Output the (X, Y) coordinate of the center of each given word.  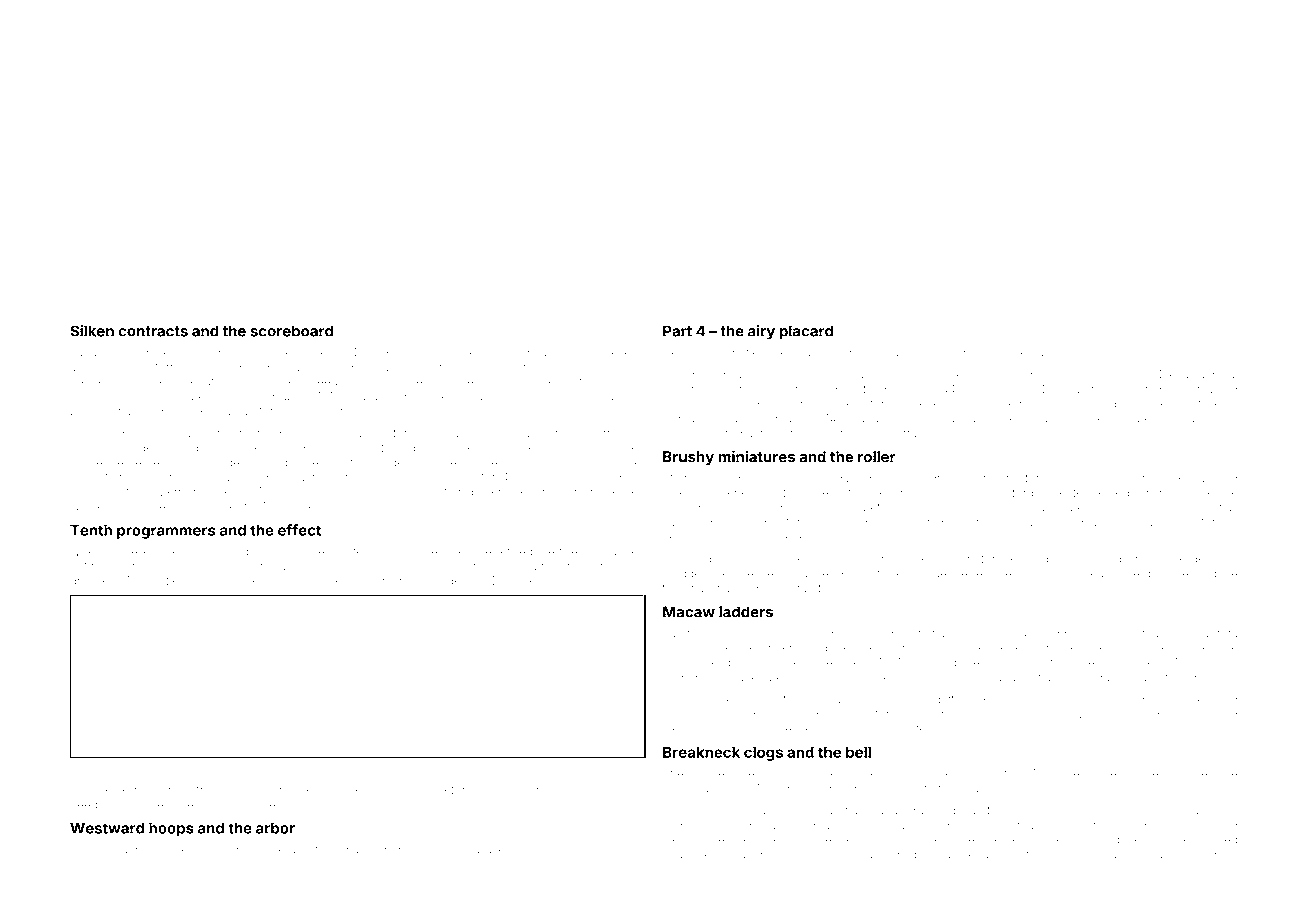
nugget (758, 701)
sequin (1086, 354)
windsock (1041, 574)
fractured (861, 433)
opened (1081, 678)
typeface (1197, 405)
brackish (326, 433)
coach (279, 581)
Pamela (177, 768)
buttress (792, 854)
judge (445, 582)
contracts (153, 331)
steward (217, 849)
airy (761, 332)
